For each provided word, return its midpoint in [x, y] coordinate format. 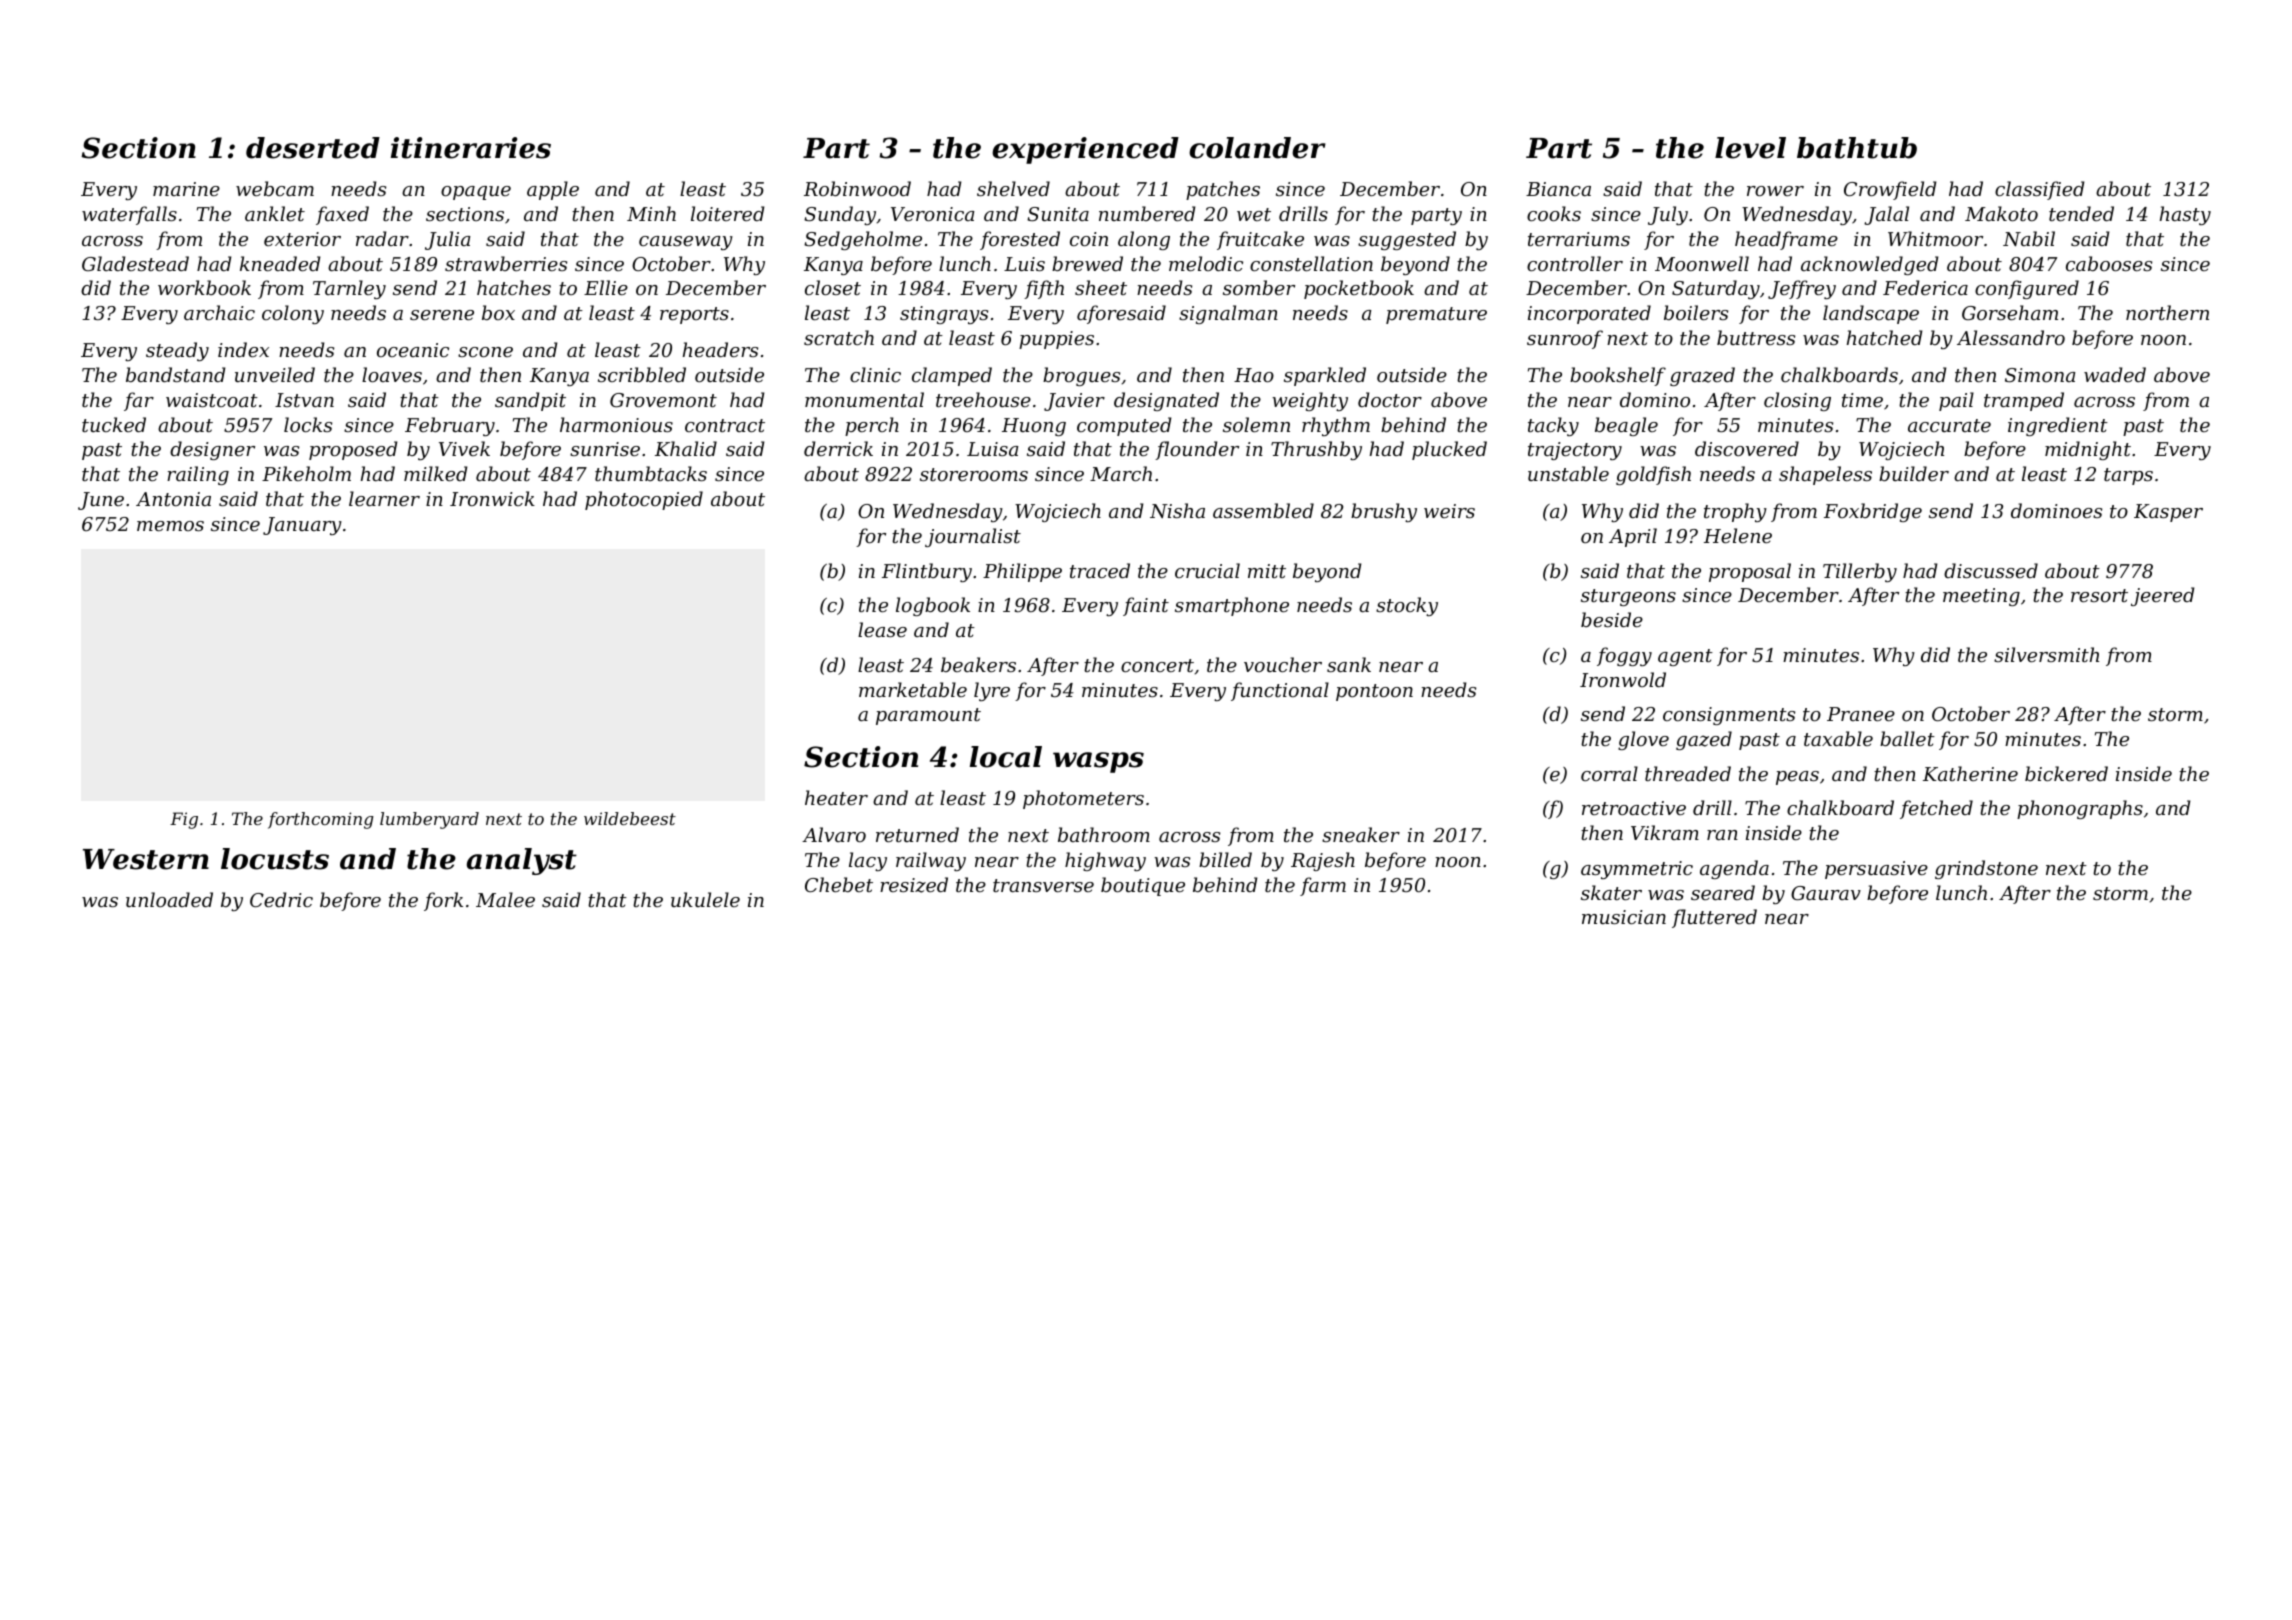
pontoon [1374, 692]
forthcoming [321, 820]
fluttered [1714, 918]
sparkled [1325, 376]
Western [146, 859]
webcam [275, 188]
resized [914, 885]
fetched [1936, 809]
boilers [1696, 312]
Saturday [1716, 289]
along [1144, 240]
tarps [2128, 476]
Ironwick [492, 498]
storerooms [974, 474]
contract [725, 425]
